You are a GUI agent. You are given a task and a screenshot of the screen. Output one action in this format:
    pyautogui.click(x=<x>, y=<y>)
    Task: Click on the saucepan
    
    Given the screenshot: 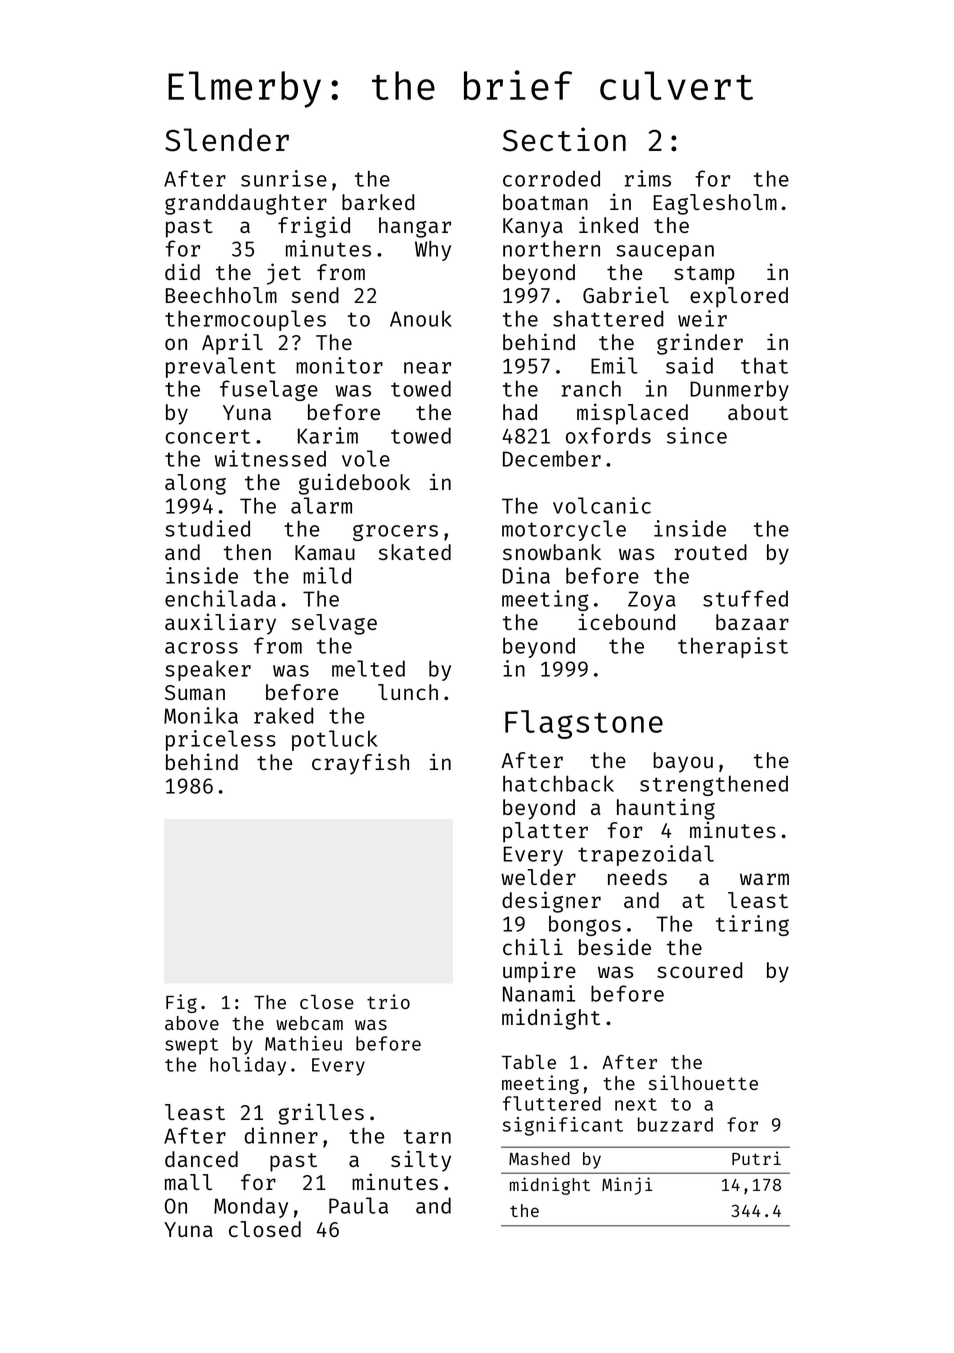 What is the action you would take?
    pyautogui.click(x=665, y=253)
